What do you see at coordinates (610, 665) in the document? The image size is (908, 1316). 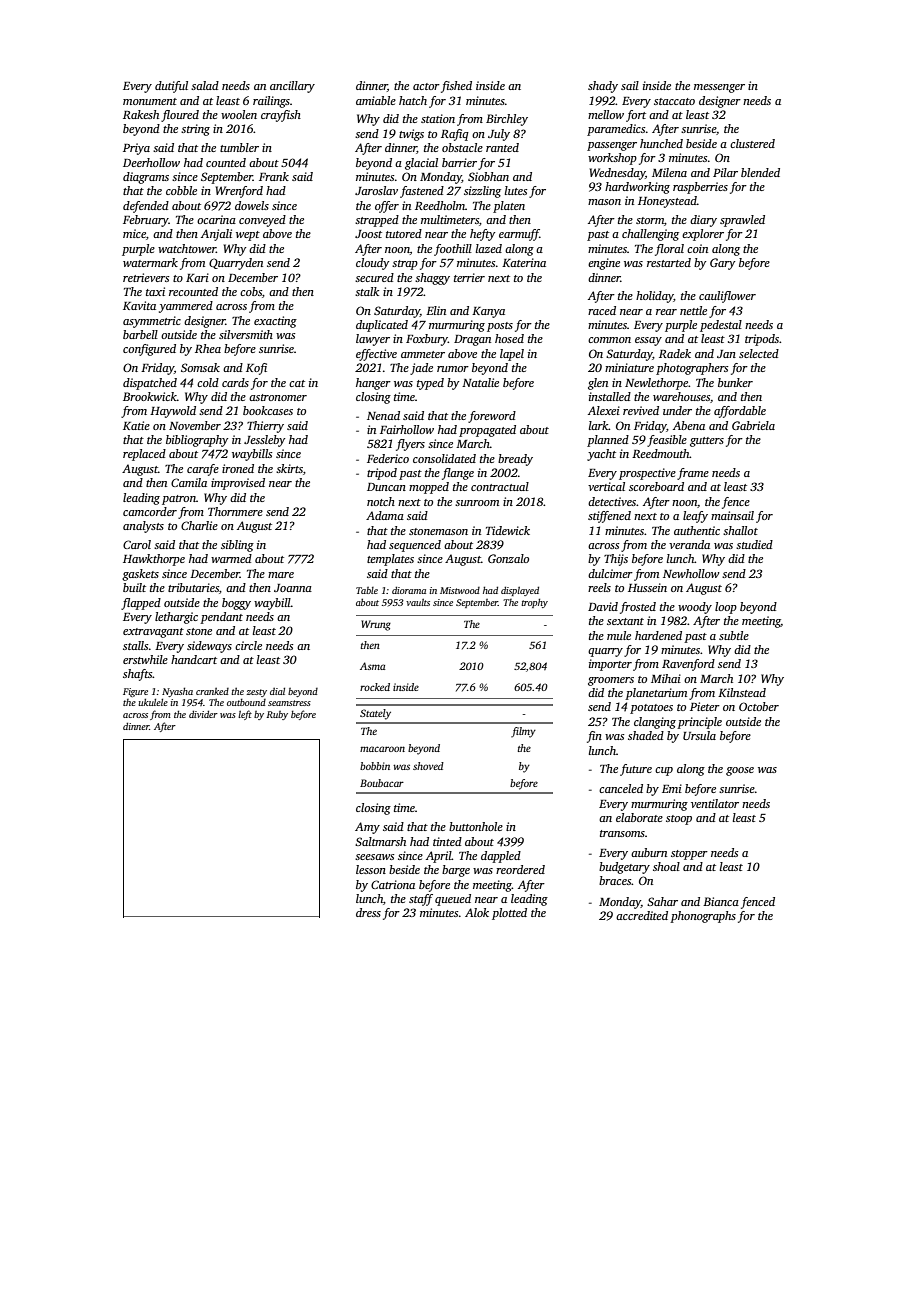 I see `importer` at bounding box center [610, 665].
